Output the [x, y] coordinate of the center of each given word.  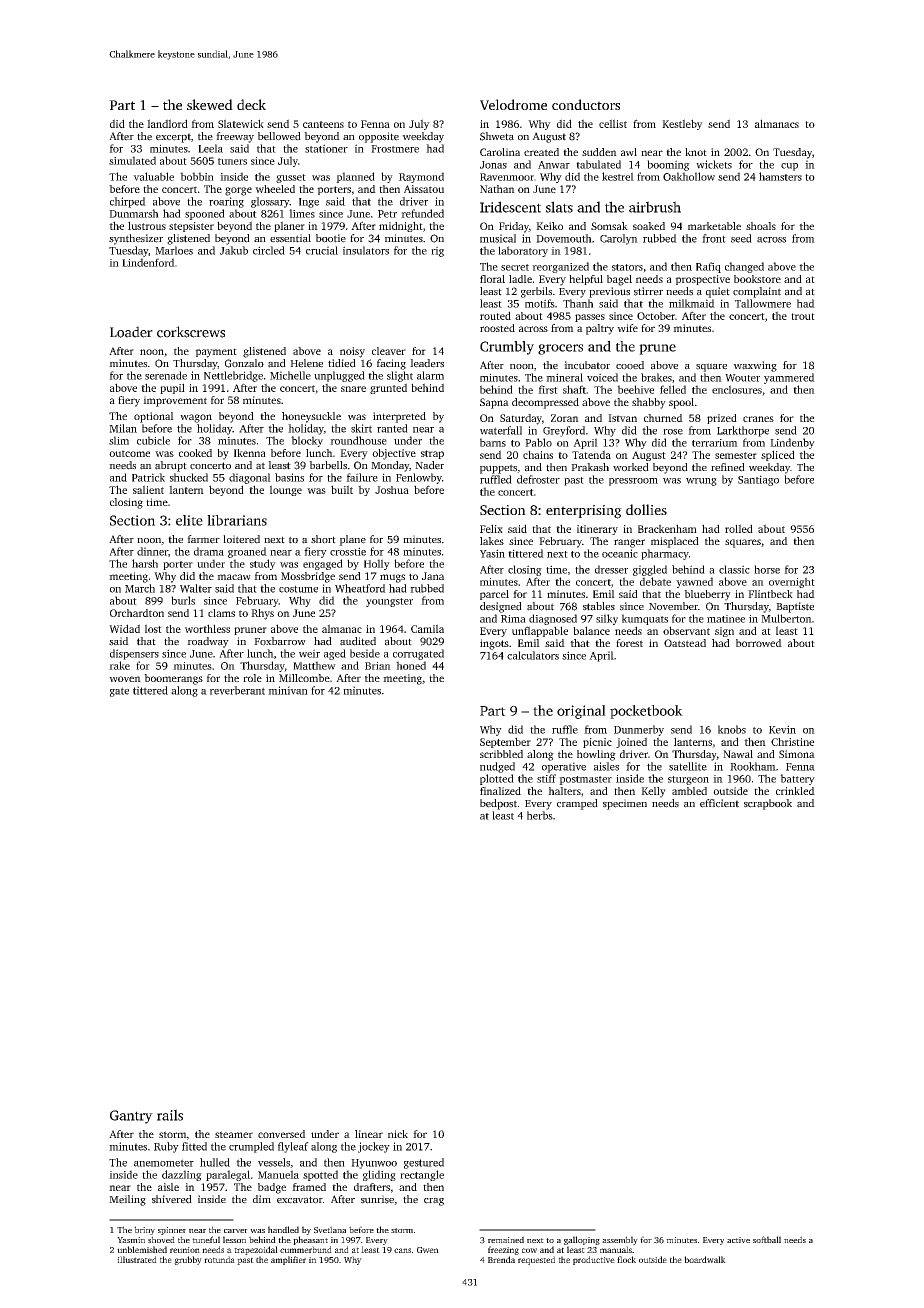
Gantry [131, 1117]
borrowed [759, 643]
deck [251, 104]
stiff [546, 778]
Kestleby [682, 124]
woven [125, 679]
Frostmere [395, 149]
